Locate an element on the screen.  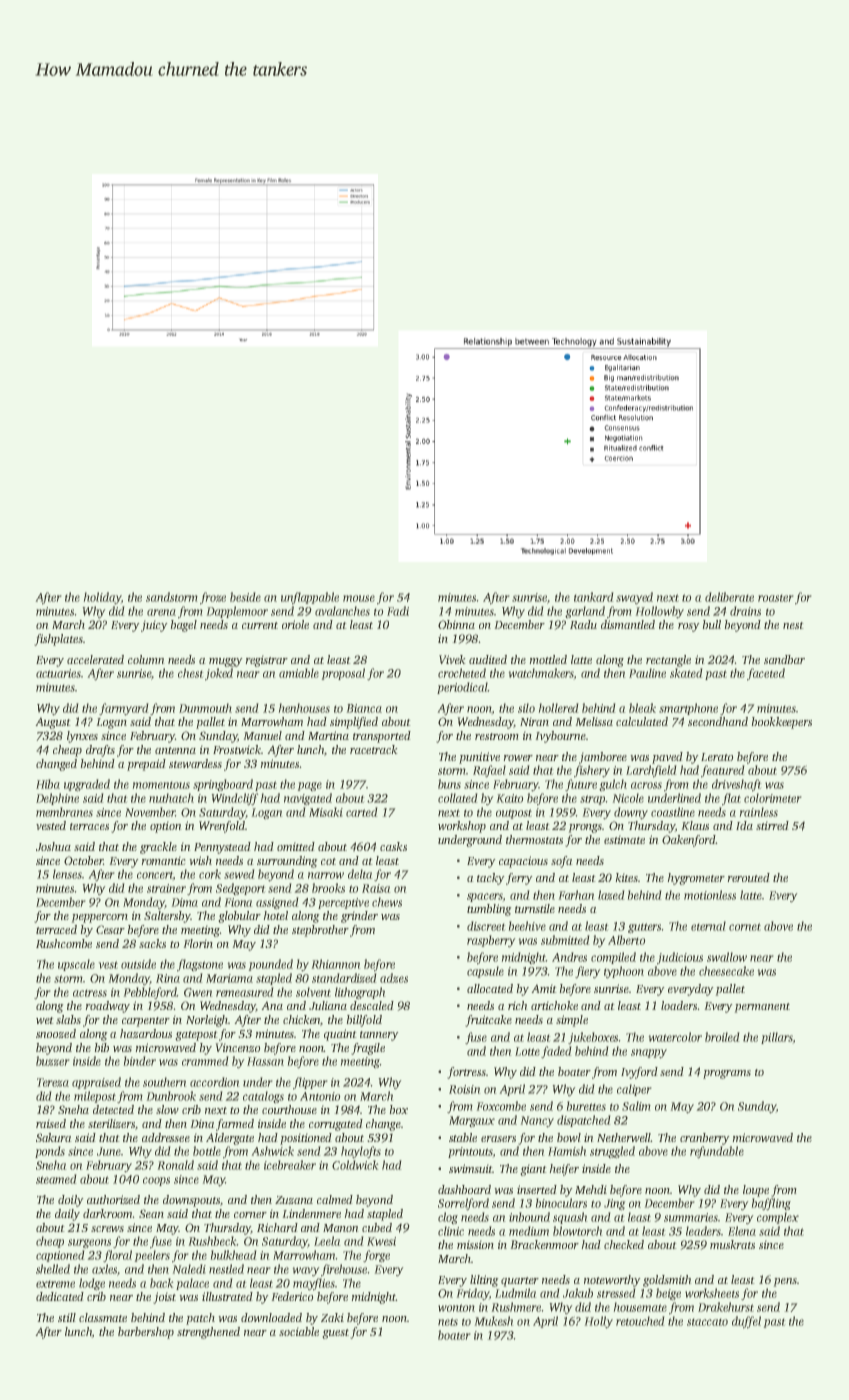
Melissa is located at coordinates (594, 721).
